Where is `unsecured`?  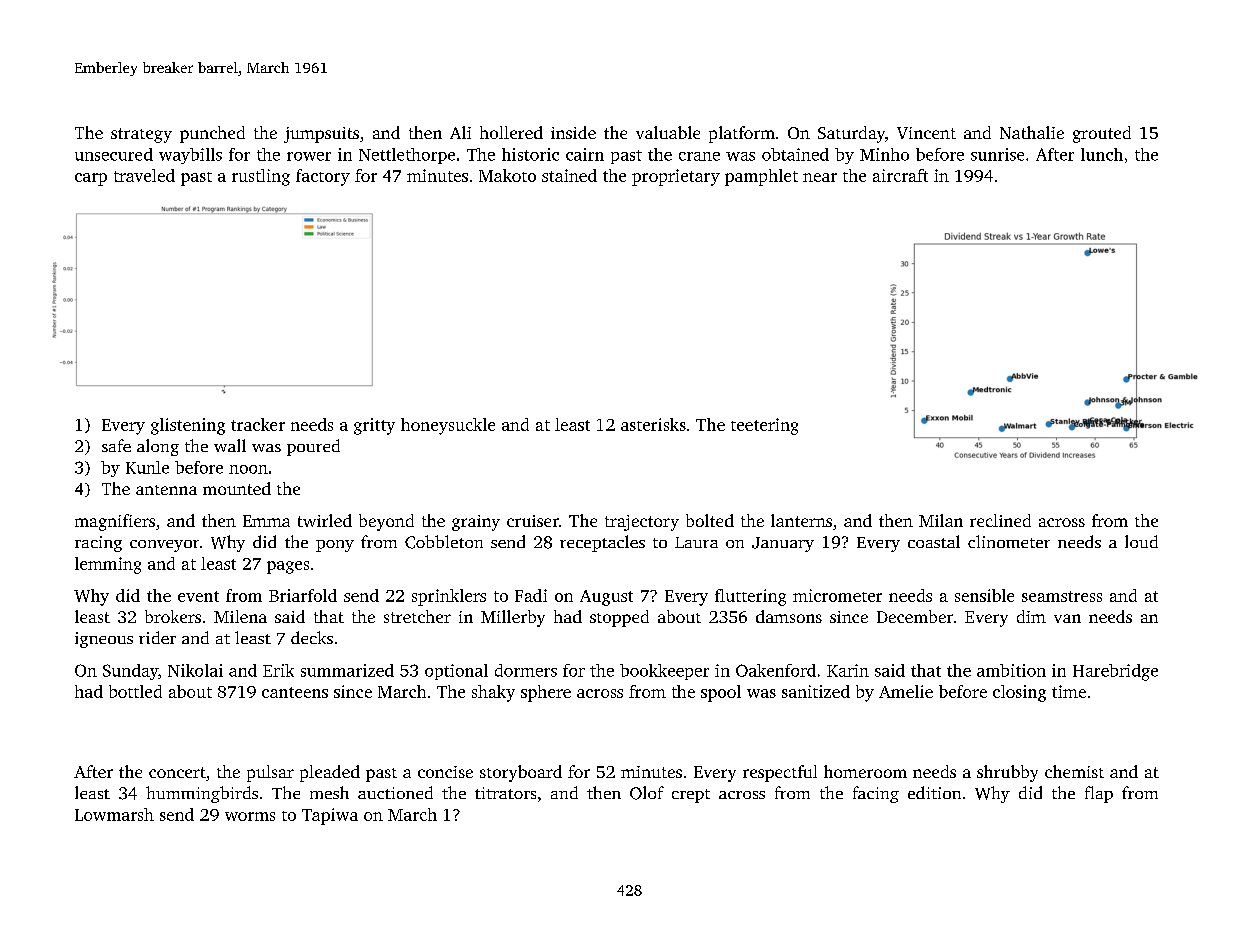
unsecured is located at coordinates (114, 154).
